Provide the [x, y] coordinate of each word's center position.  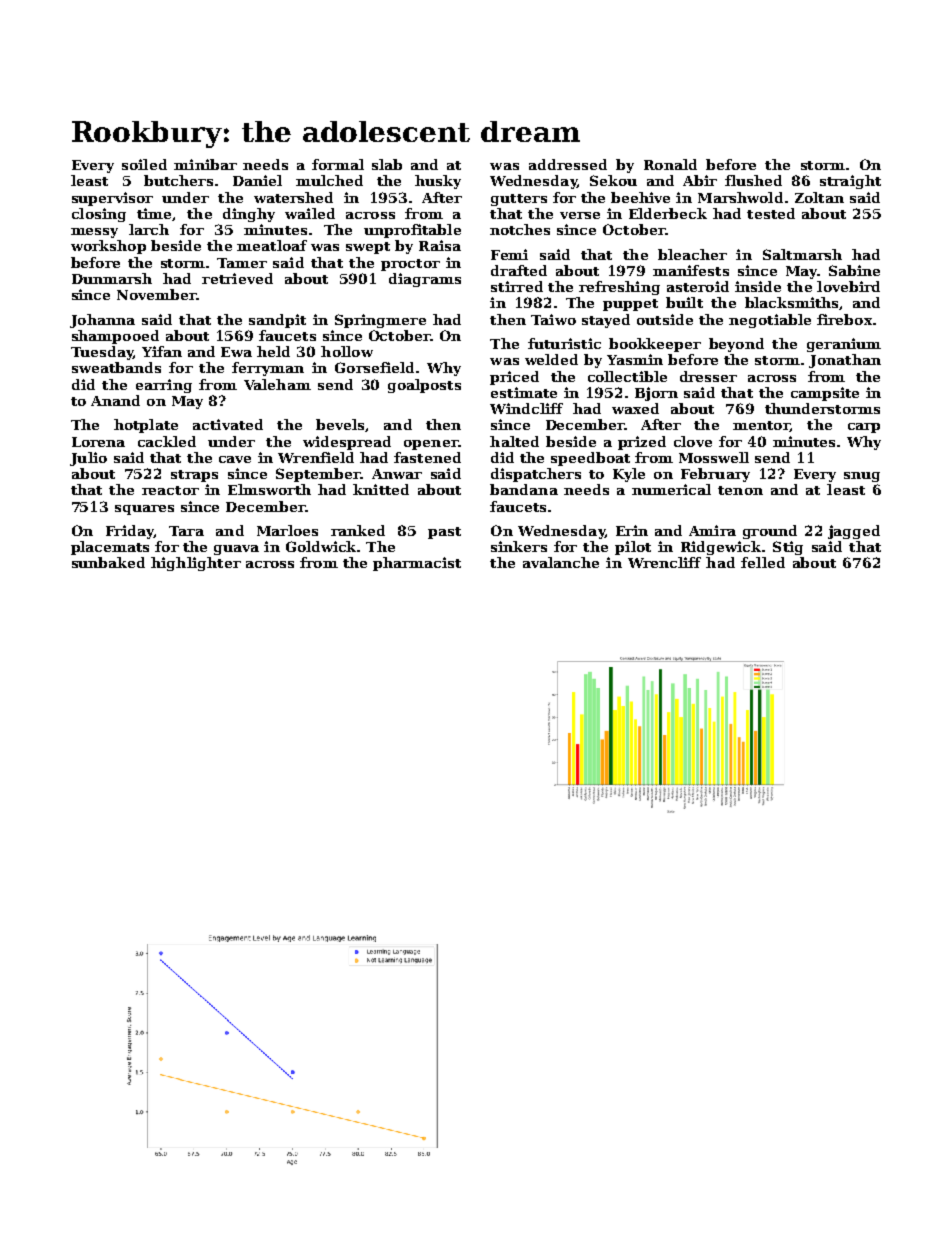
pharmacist [417, 564]
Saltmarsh [802, 254]
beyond [736, 345]
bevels [340, 424]
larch [149, 229]
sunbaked [108, 562]
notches [520, 229]
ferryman [268, 369]
